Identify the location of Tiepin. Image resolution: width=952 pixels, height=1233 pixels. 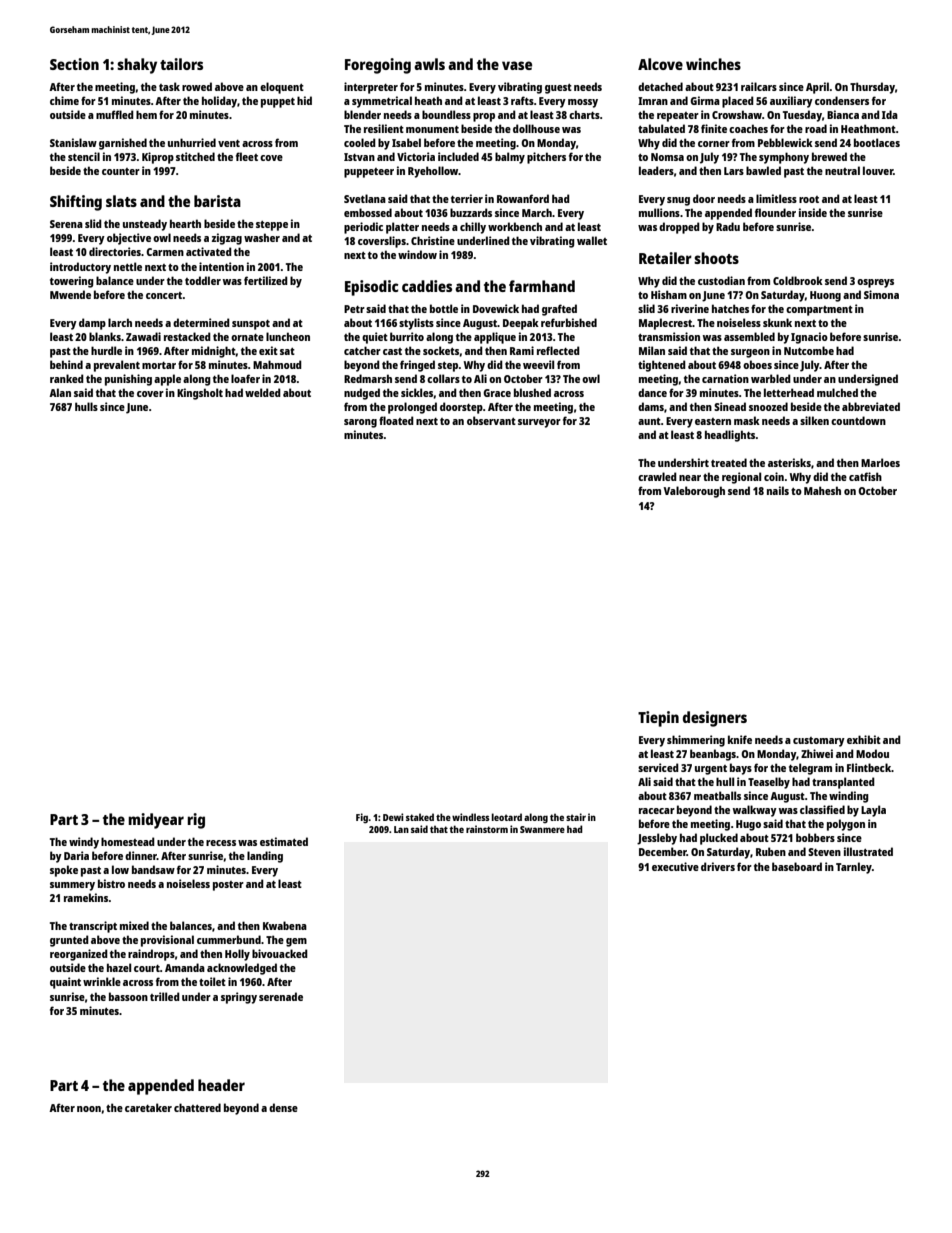
(658, 719).
